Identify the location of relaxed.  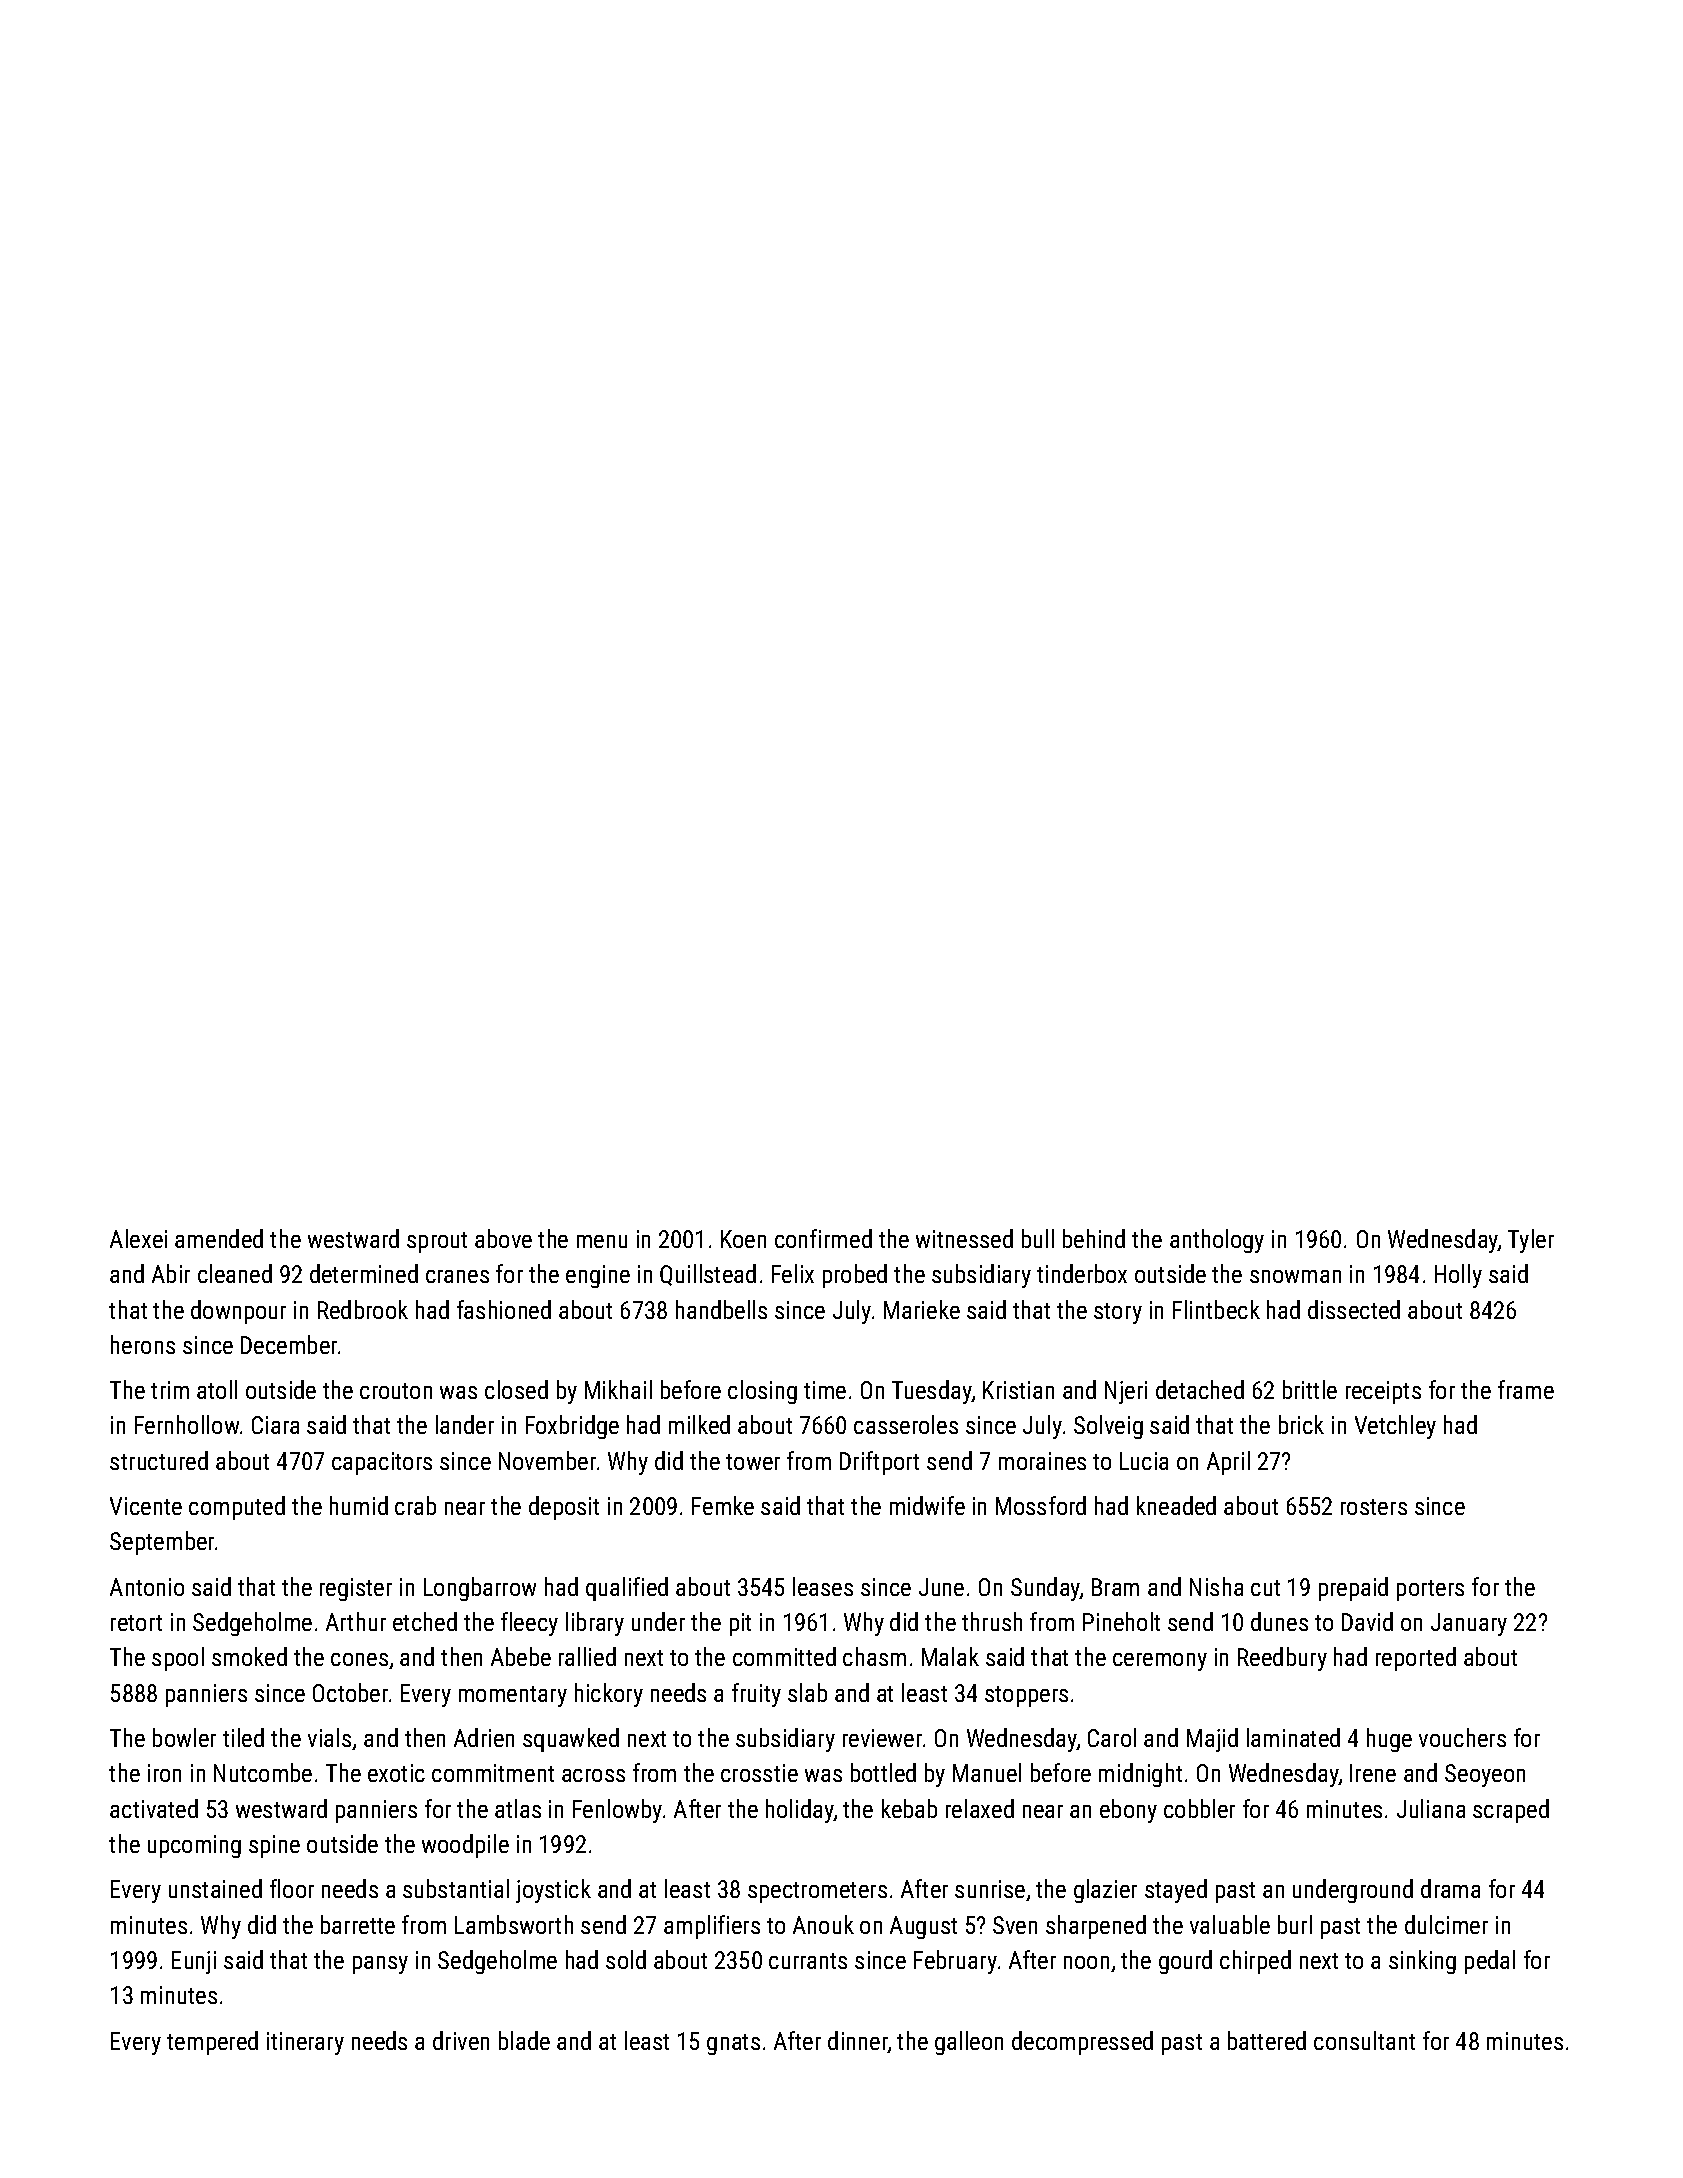
(980, 1808).
